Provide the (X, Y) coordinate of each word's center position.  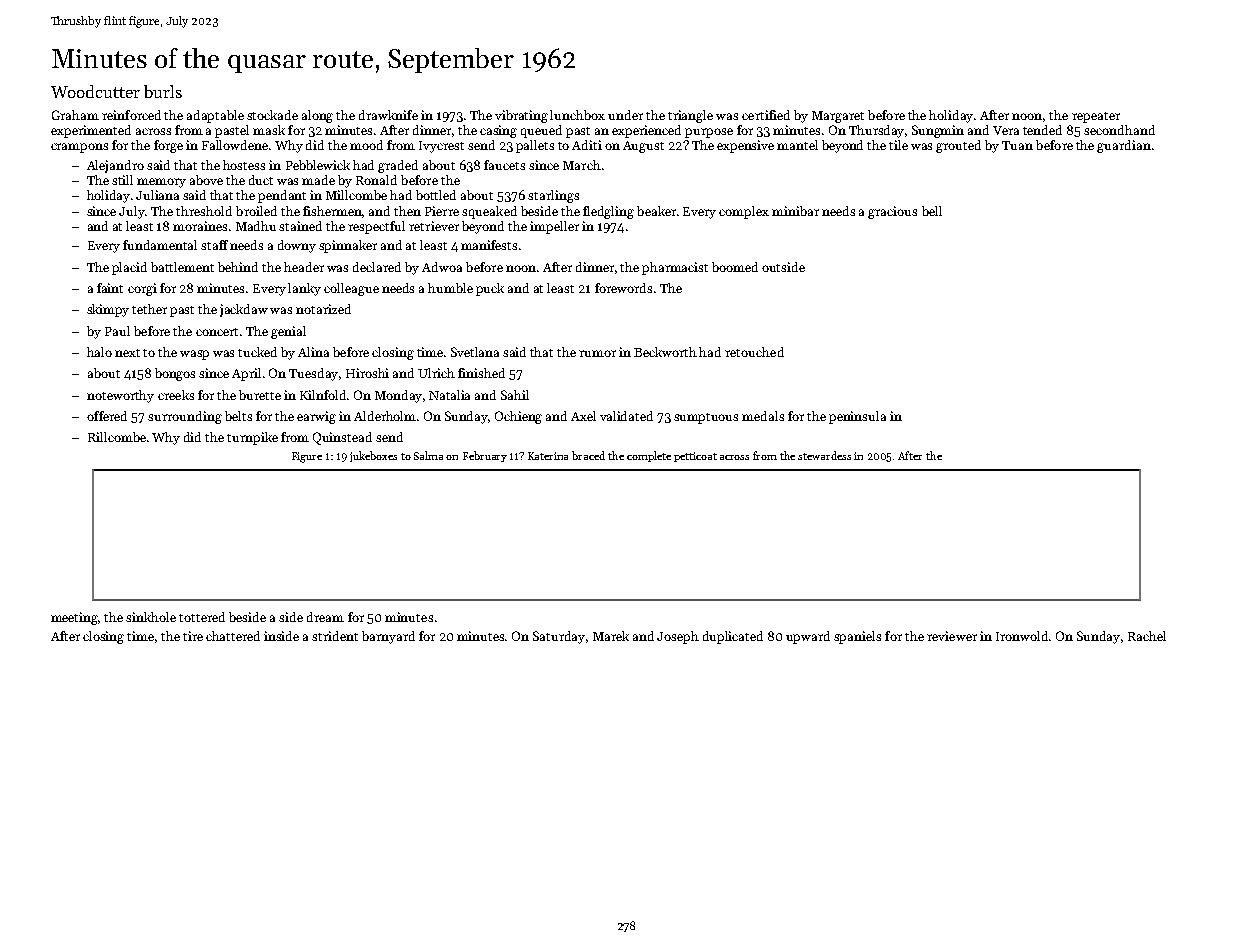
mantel (797, 145)
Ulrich (436, 373)
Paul (117, 331)
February (485, 456)
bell (932, 211)
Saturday (559, 637)
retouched (754, 352)
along (317, 116)
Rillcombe (117, 437)
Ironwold (1023, 636)
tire (193, 636)
